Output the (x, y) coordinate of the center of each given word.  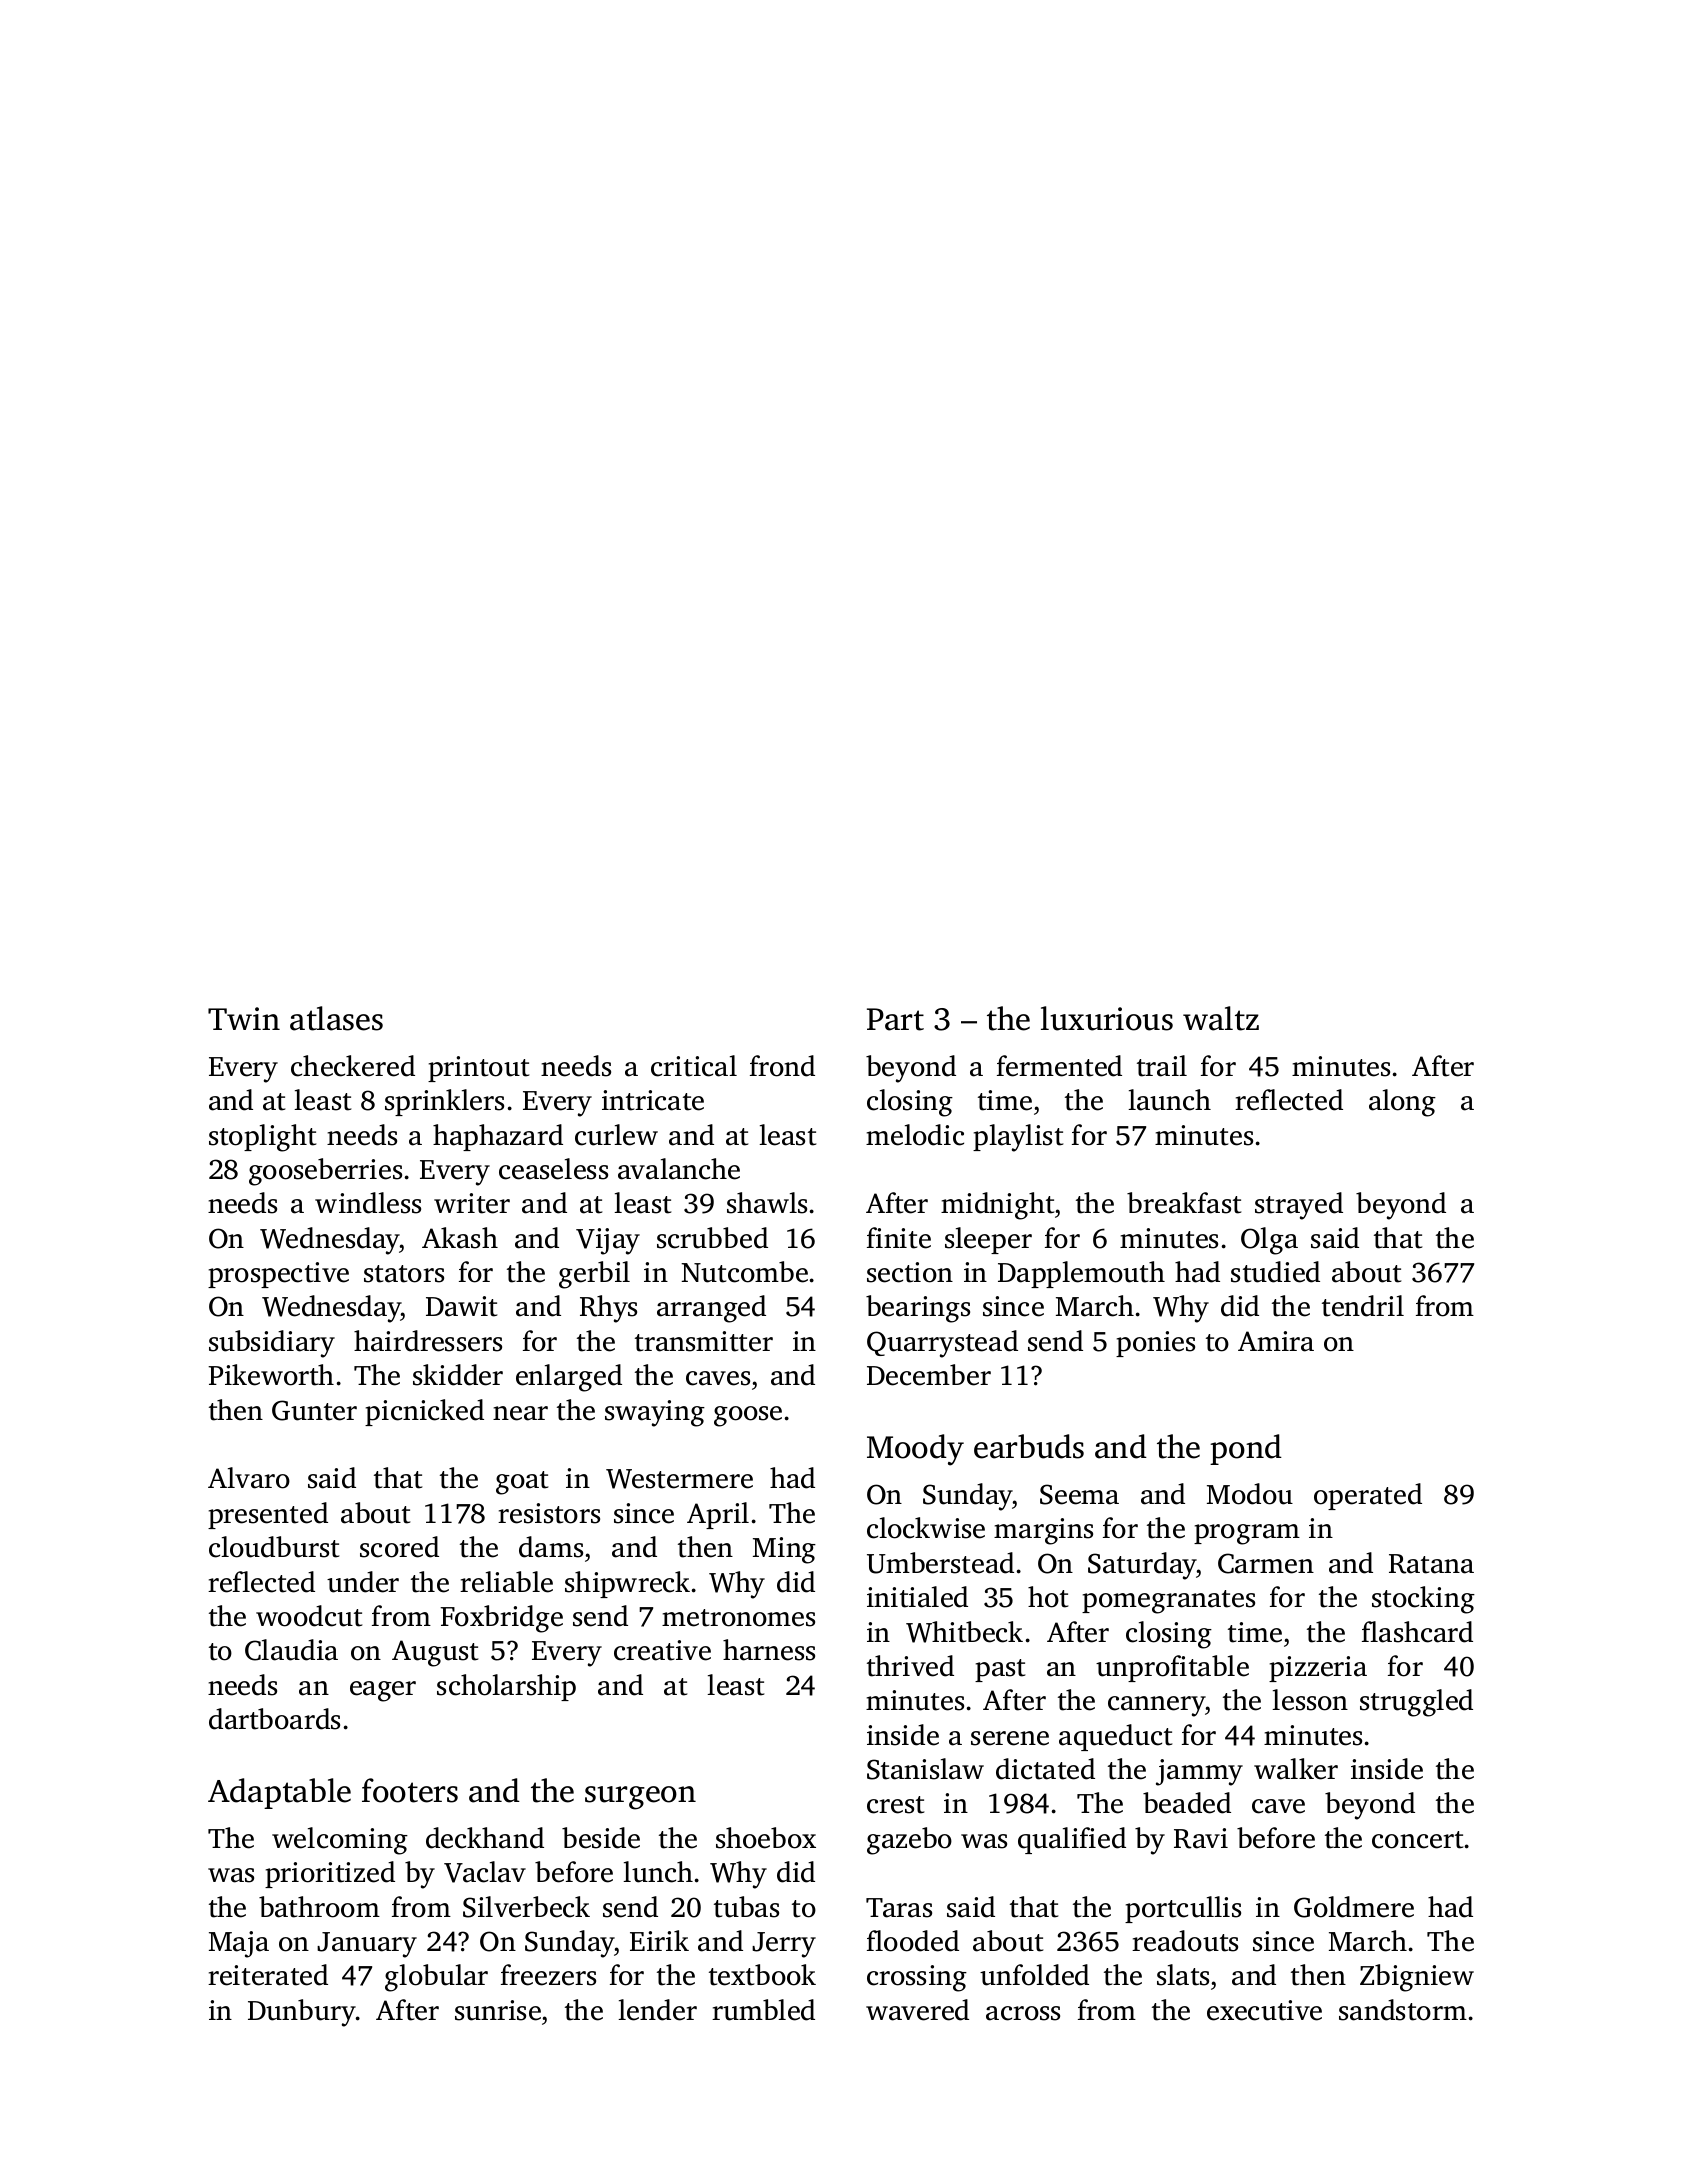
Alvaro (249, 1478)
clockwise (926, 1528)
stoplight (262, 1138)
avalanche (679, 1169)
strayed (1299, 1206)
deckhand (485, 1838)
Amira (1276, 1341)
